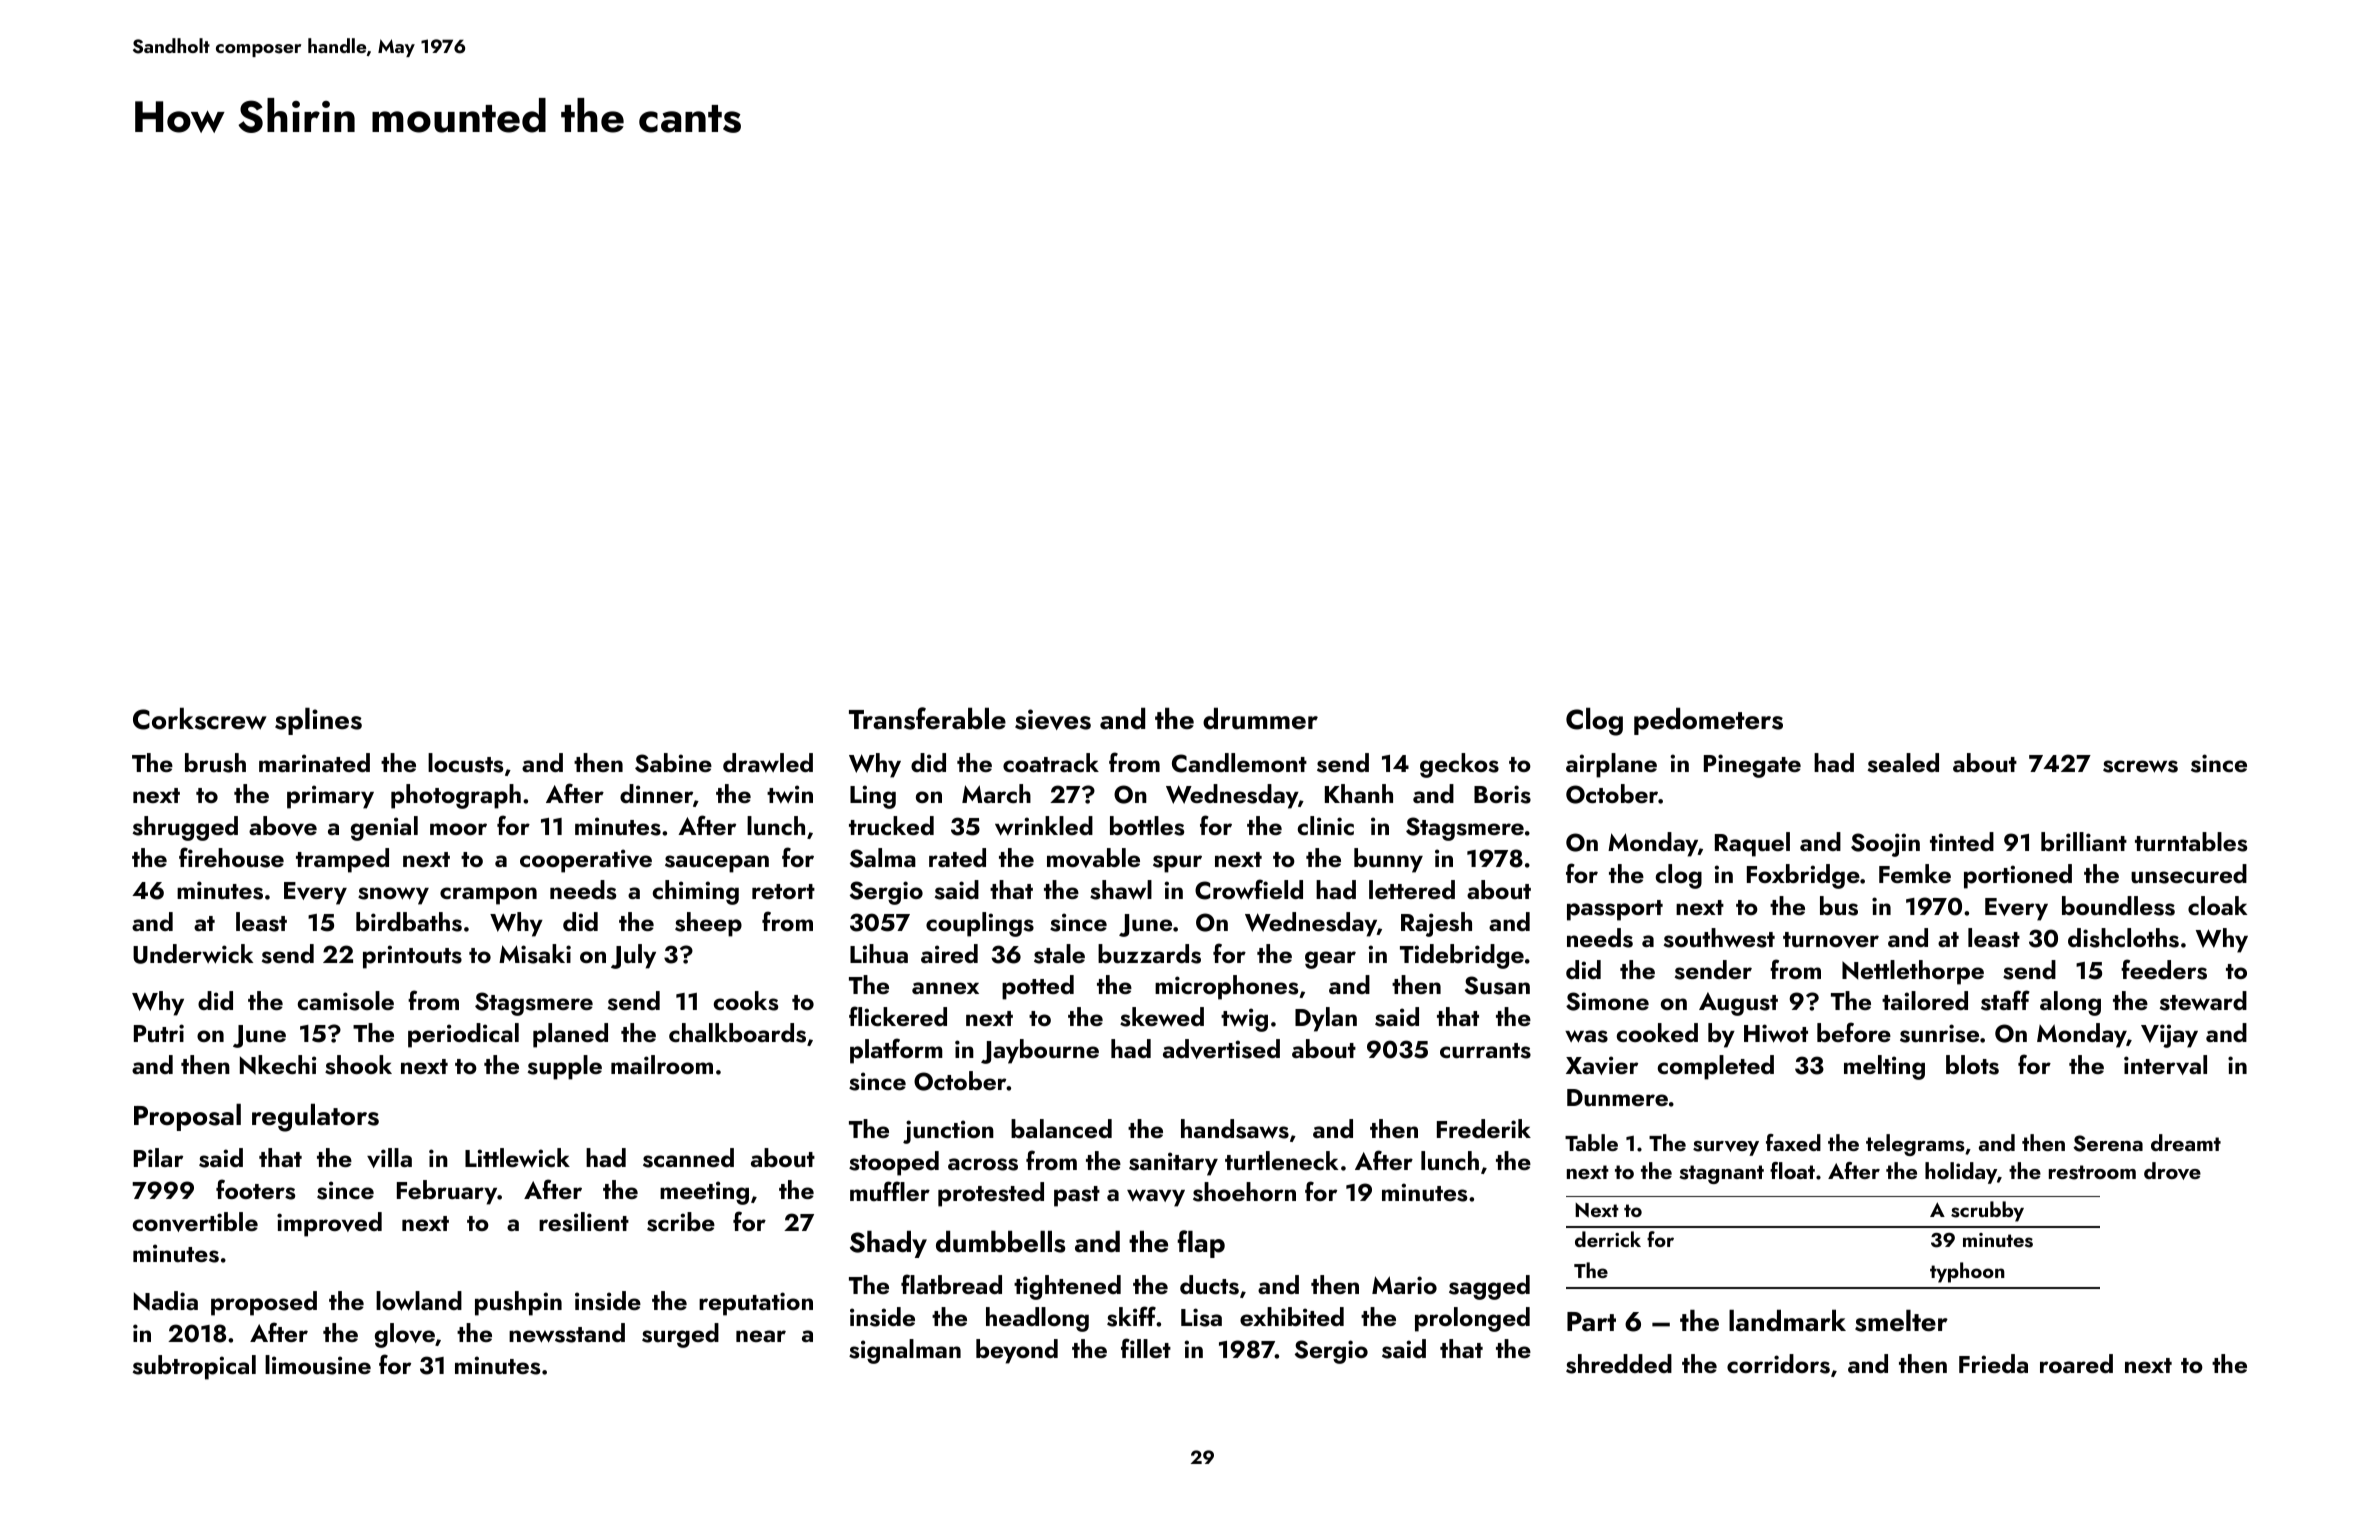 Image resolution: width=2380 pixels, height=1540 pixels. I want to click on muffler, so click(890, 1191).
